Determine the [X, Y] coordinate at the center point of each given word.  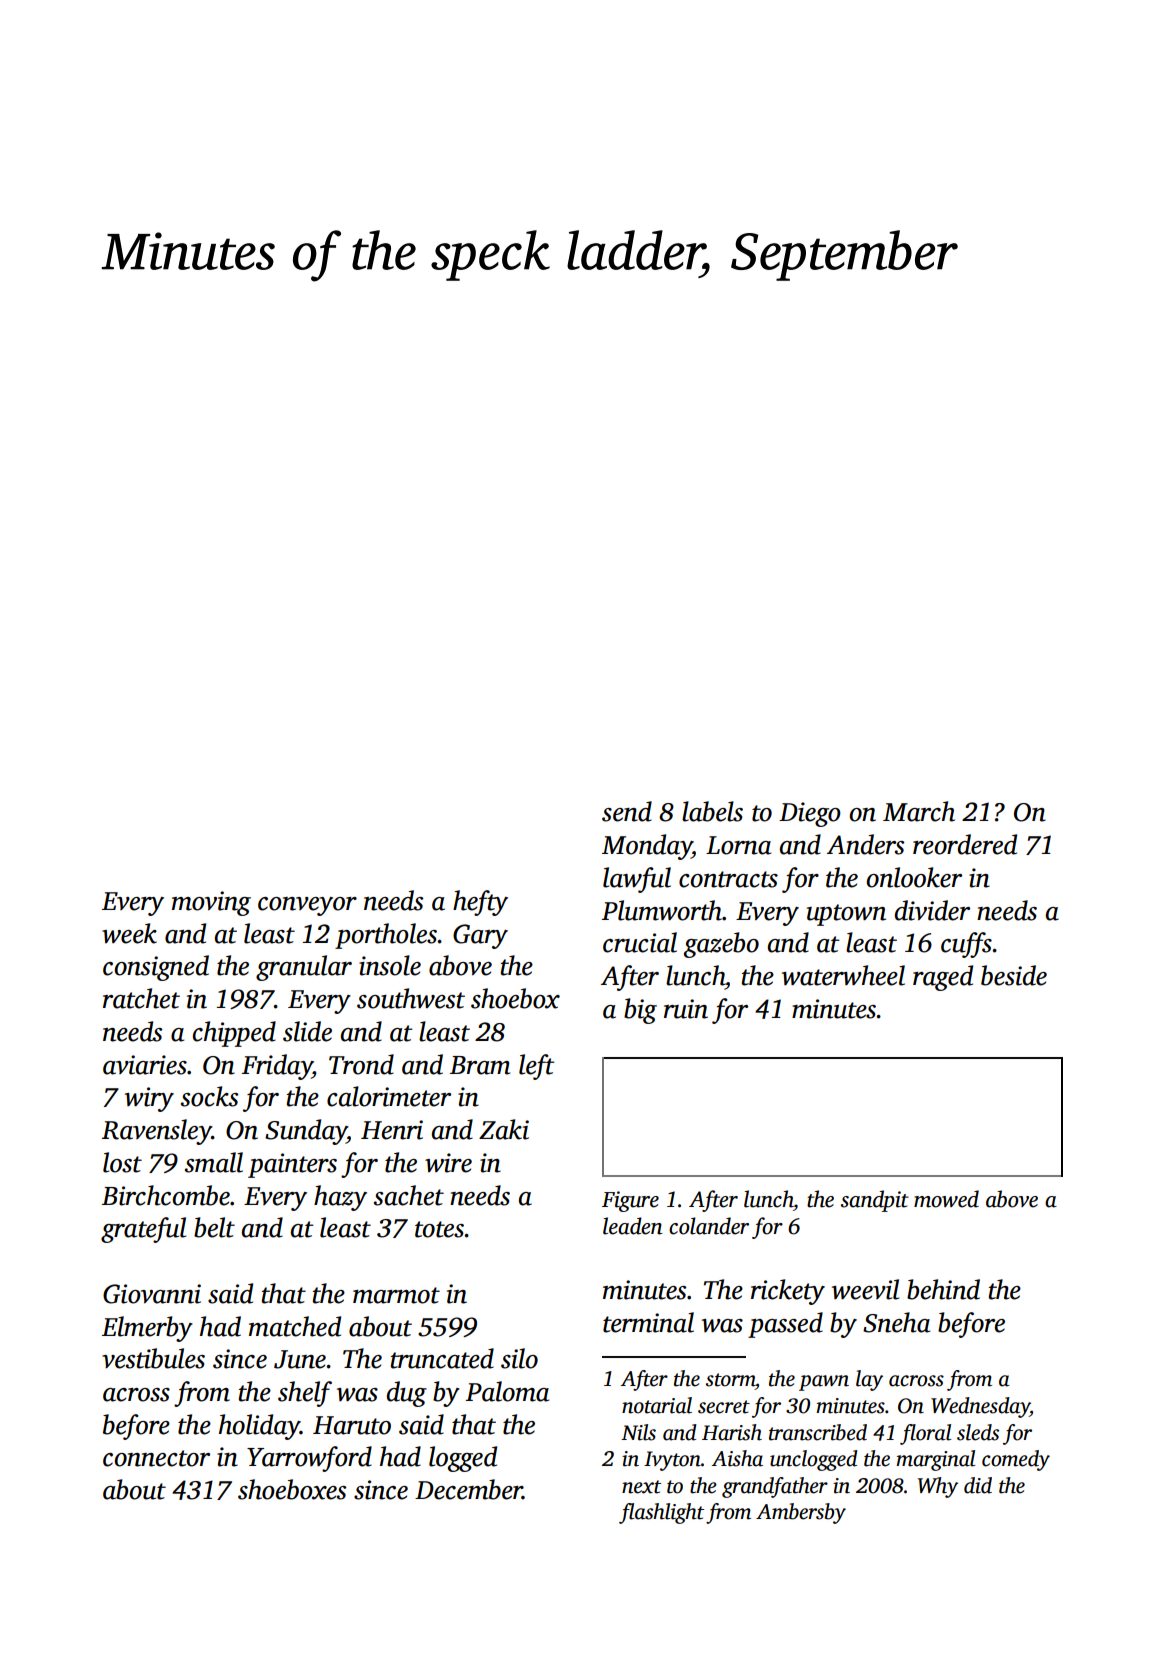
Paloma [507, 1391]
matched [295, 1326]
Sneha [896, 1322]
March [919, 811]
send [627, 811]
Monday [647, 847]
